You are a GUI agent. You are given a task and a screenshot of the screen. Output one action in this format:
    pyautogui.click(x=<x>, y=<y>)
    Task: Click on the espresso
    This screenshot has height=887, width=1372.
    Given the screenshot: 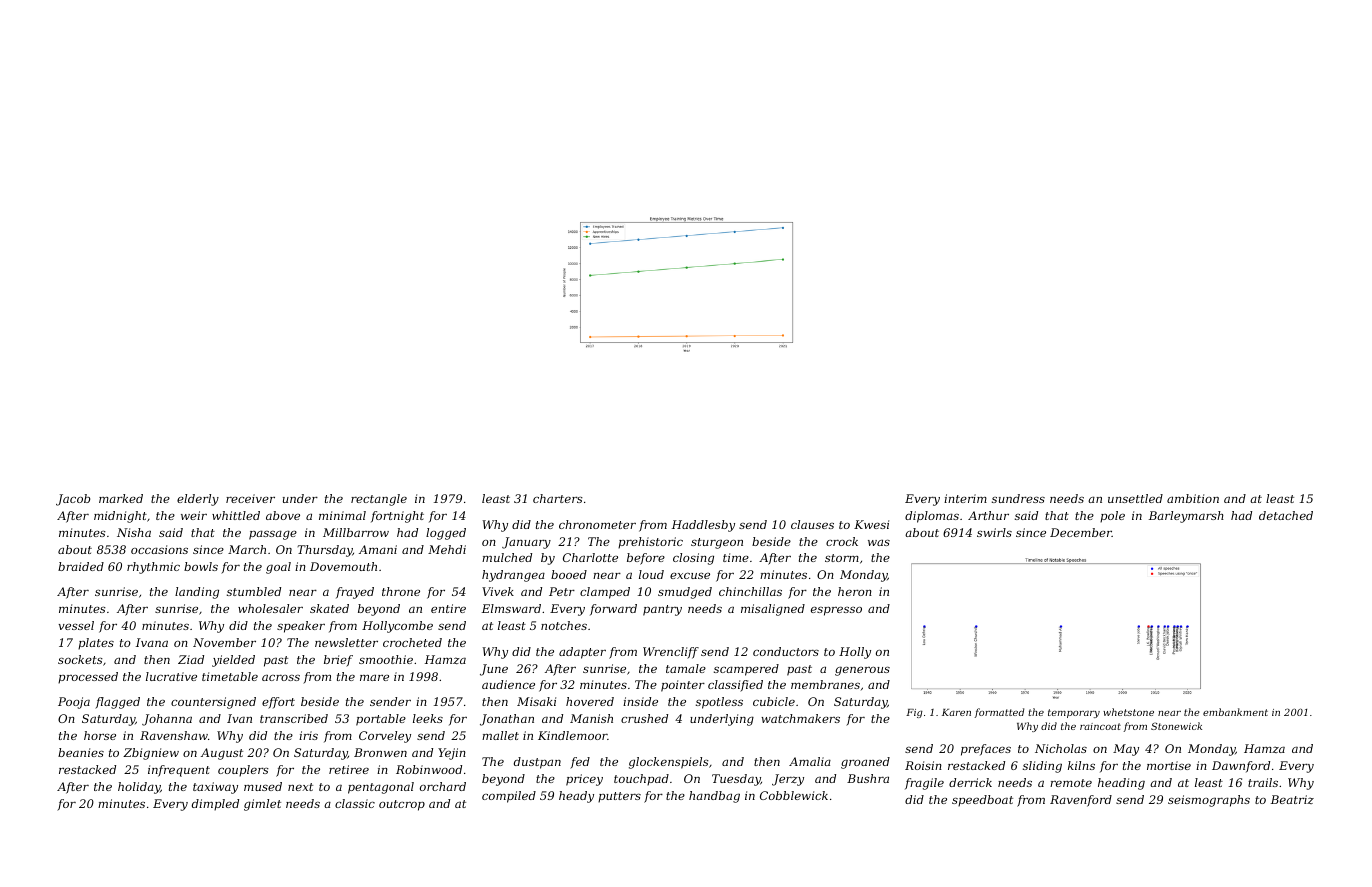 What is the action you would take?
    pyautogui.click(x=836, y=611)
